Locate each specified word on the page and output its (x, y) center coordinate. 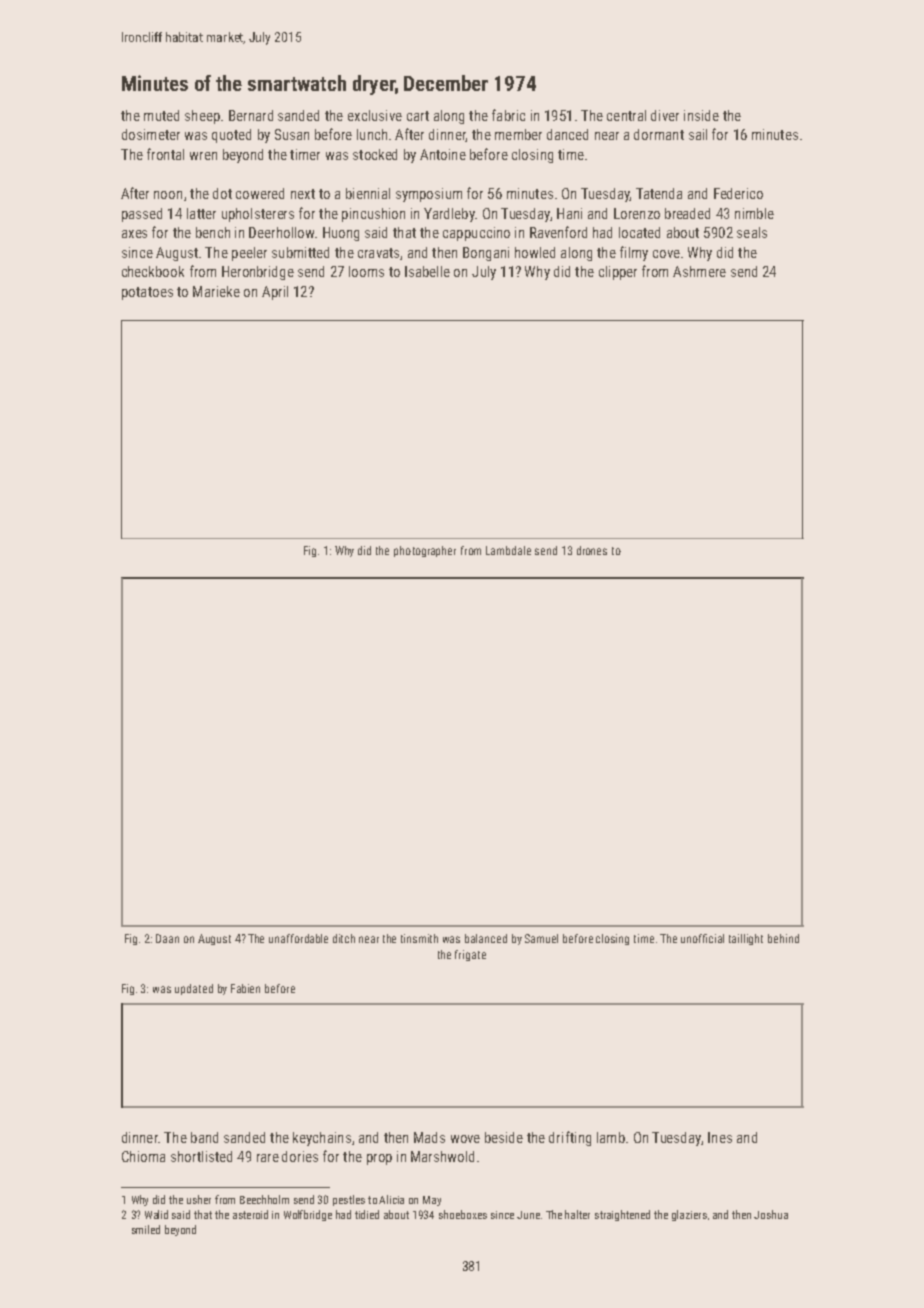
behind (783, 938)
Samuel (541, 938)
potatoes (147, 293)
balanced (486, 938)
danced (567, 134)
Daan (167, 938)
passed (142, 215)
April (275, 293)
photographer (425, 551)
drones (592, 550)
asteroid (250, 1214)
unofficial (702, 938)
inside (701, 115)
